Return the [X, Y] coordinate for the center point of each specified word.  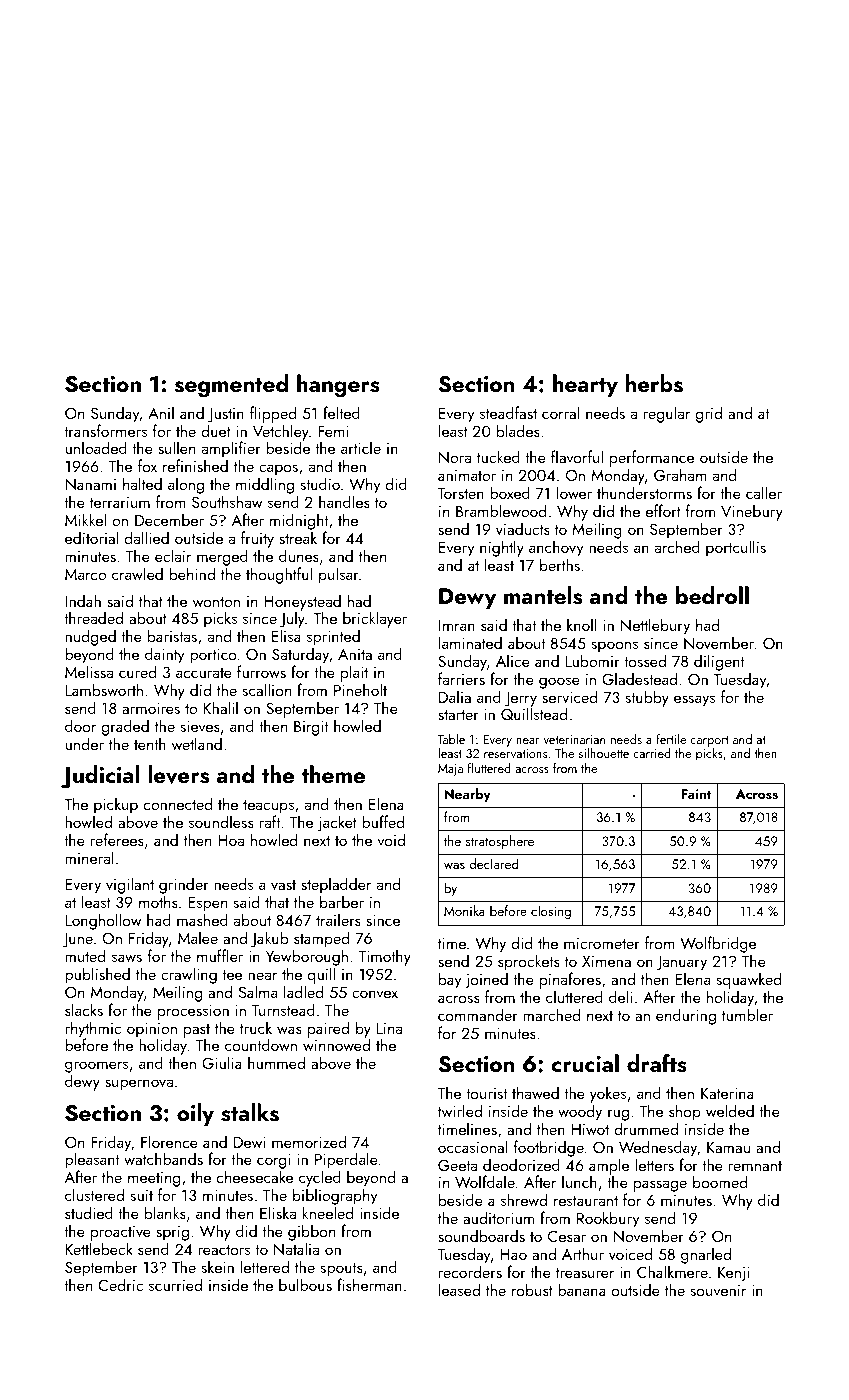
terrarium [120, 502]
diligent [719, 662]
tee [232, 975]
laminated [470, 642]
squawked [749, 980]
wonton [216, 602]
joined [486, 980]
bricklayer [375, 619]
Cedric [120, 1284]
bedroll [712, 595]
